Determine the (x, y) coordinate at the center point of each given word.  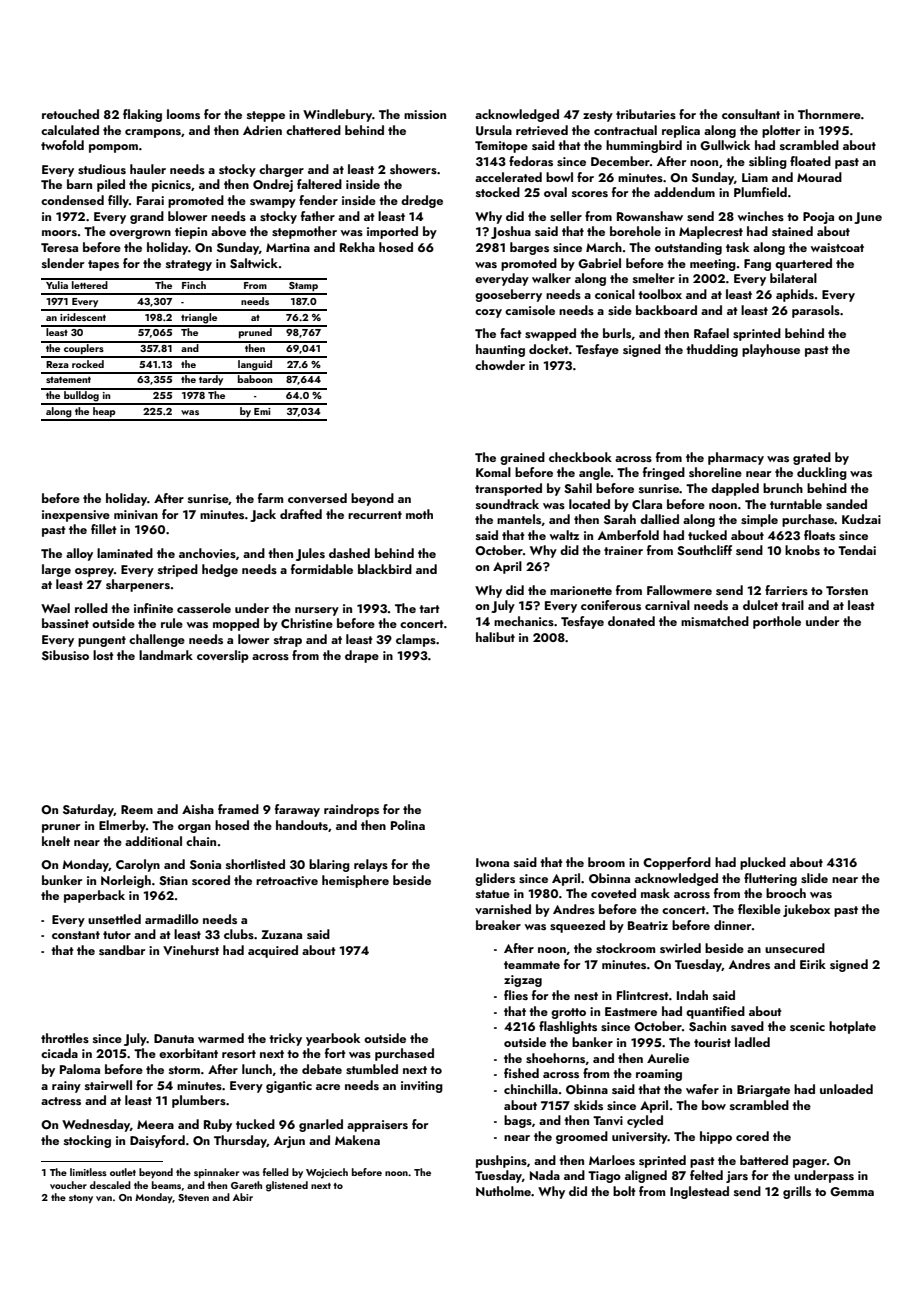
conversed (317, 498)
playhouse (771, 350)
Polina (408, 825)
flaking (142, 115)
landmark (166, 655)
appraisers (377, 1126)
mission (425, 114)
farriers (786, 590)
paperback (94, 896)
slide (814, 878)
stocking (87, 1141)
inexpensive (76, 516)
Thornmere (829, 114)
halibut (495, 637)
